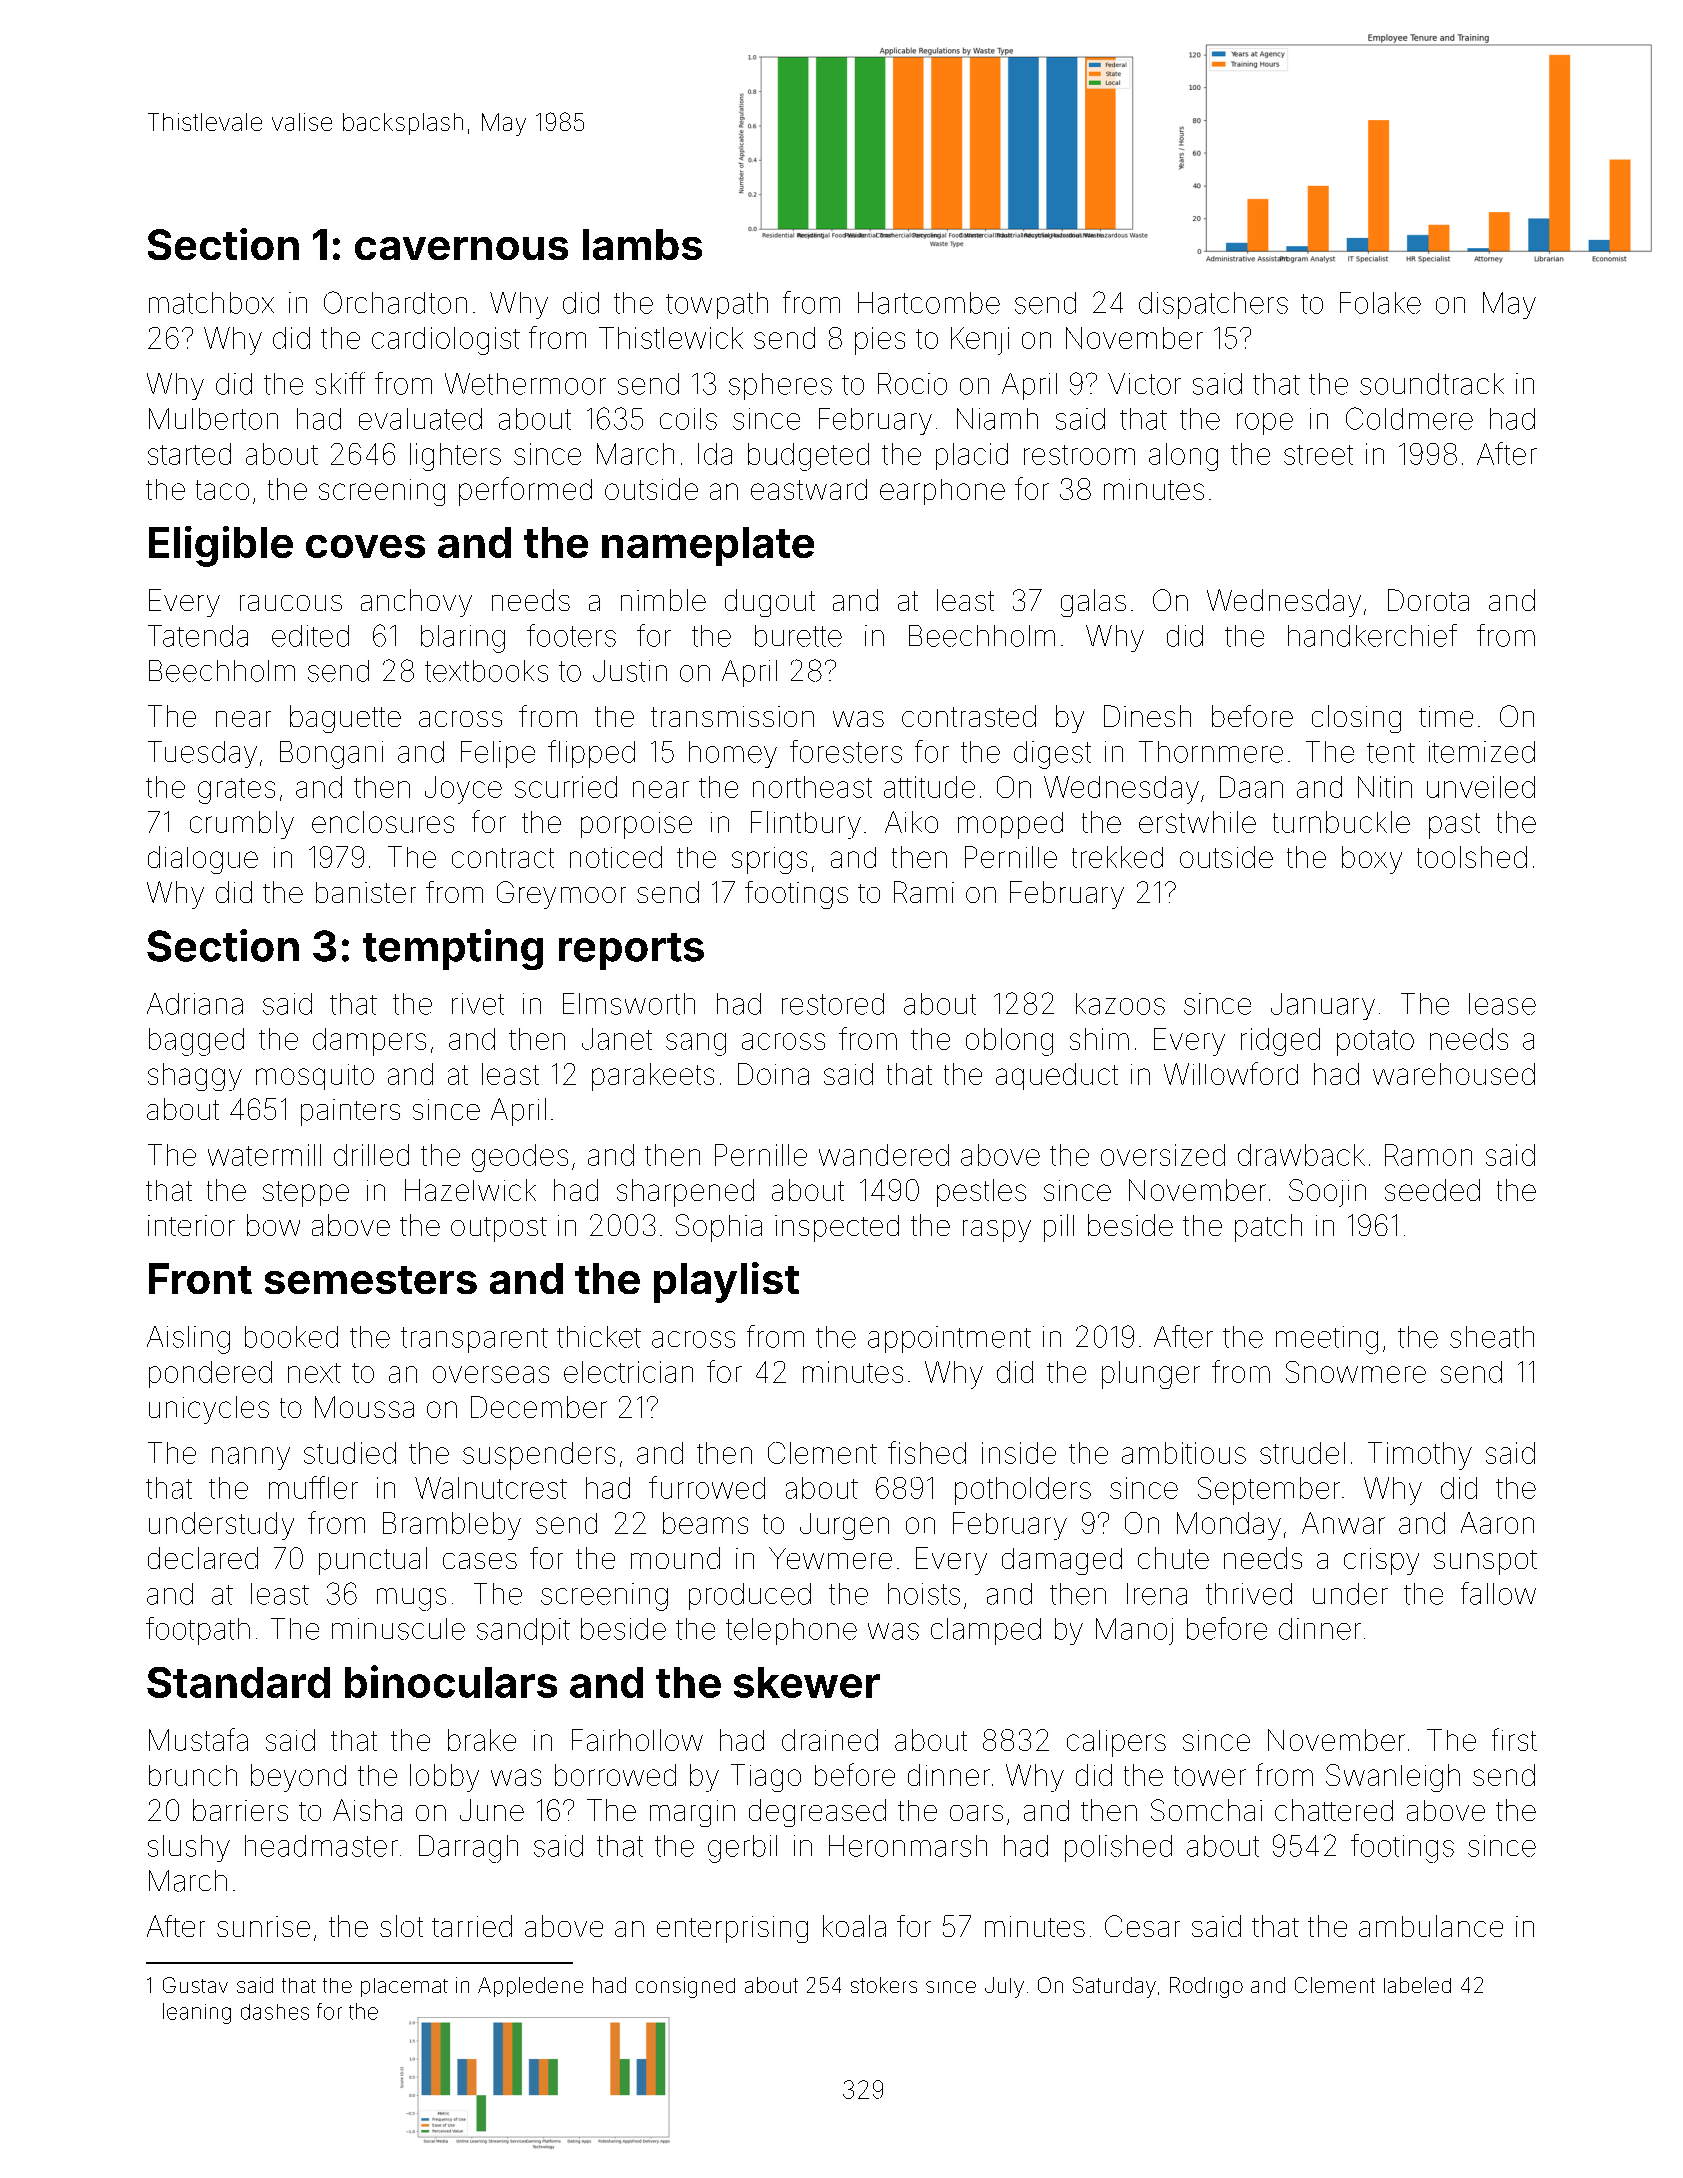 Image resolution: width=1683 pixels, height=2178 pixels. I want to click on appointment, so click(949, 1339).
